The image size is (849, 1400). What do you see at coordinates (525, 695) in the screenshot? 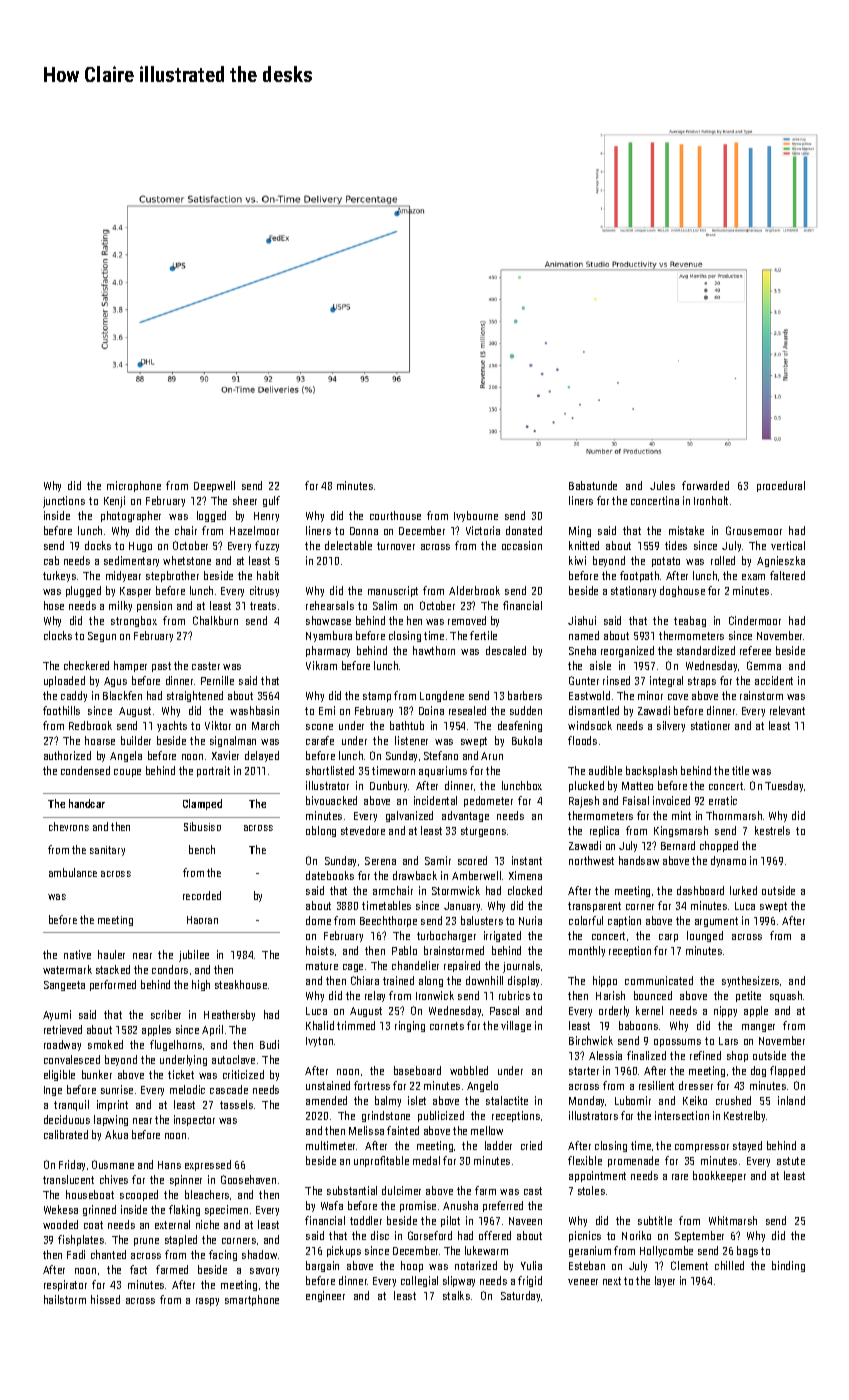
I see `barbers` at bounding box center [525, 695].
